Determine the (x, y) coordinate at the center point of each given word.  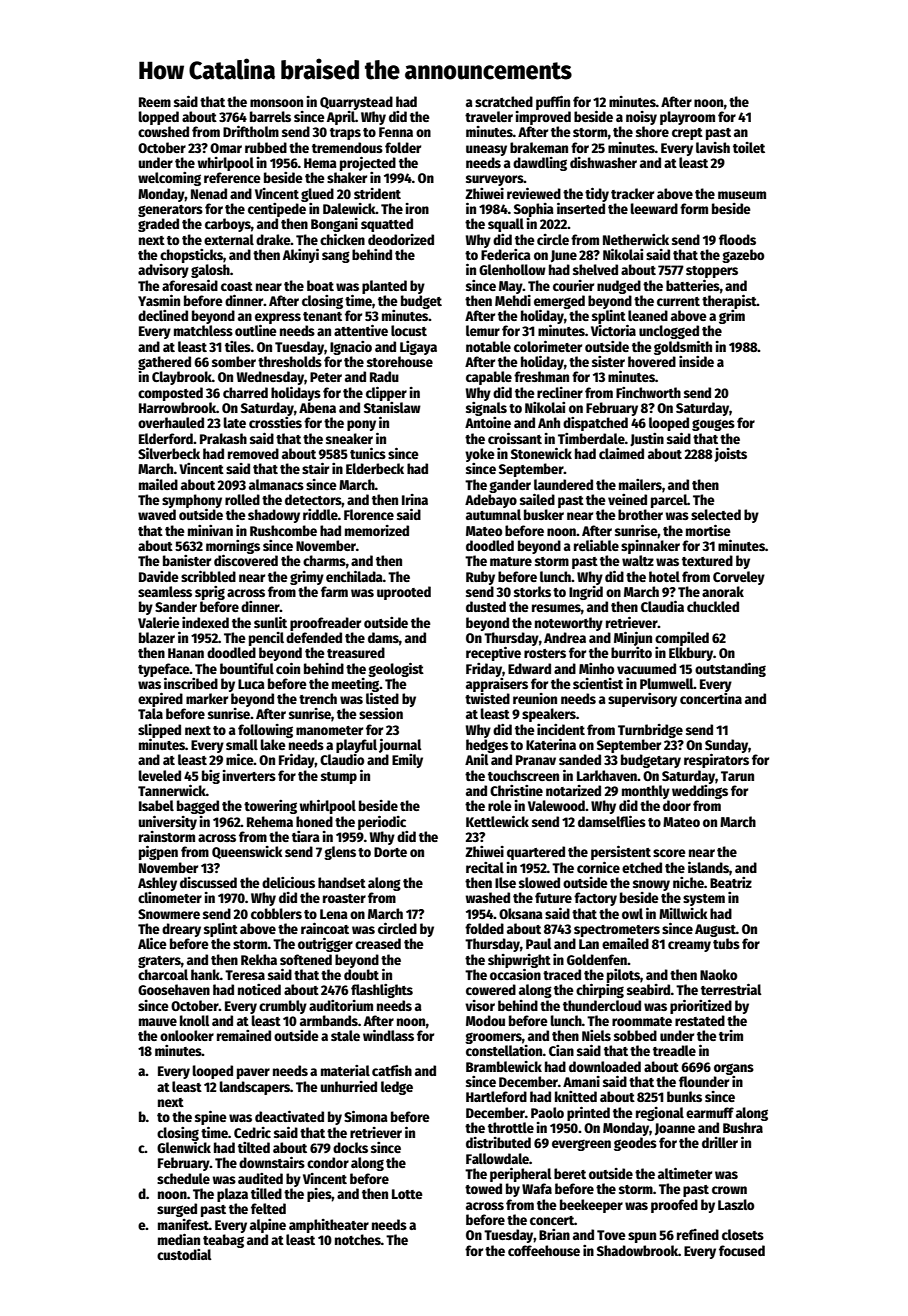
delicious (288, 882)
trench (318, 698)
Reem (155, 102)
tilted (254, 1147)
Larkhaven (607, 775)
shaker (347, 177)
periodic (382, 822)
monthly (646, 792)
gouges (713, 425)
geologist (396, 669)
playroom (687, 118)
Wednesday (270, 378)
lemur (483, 330)
